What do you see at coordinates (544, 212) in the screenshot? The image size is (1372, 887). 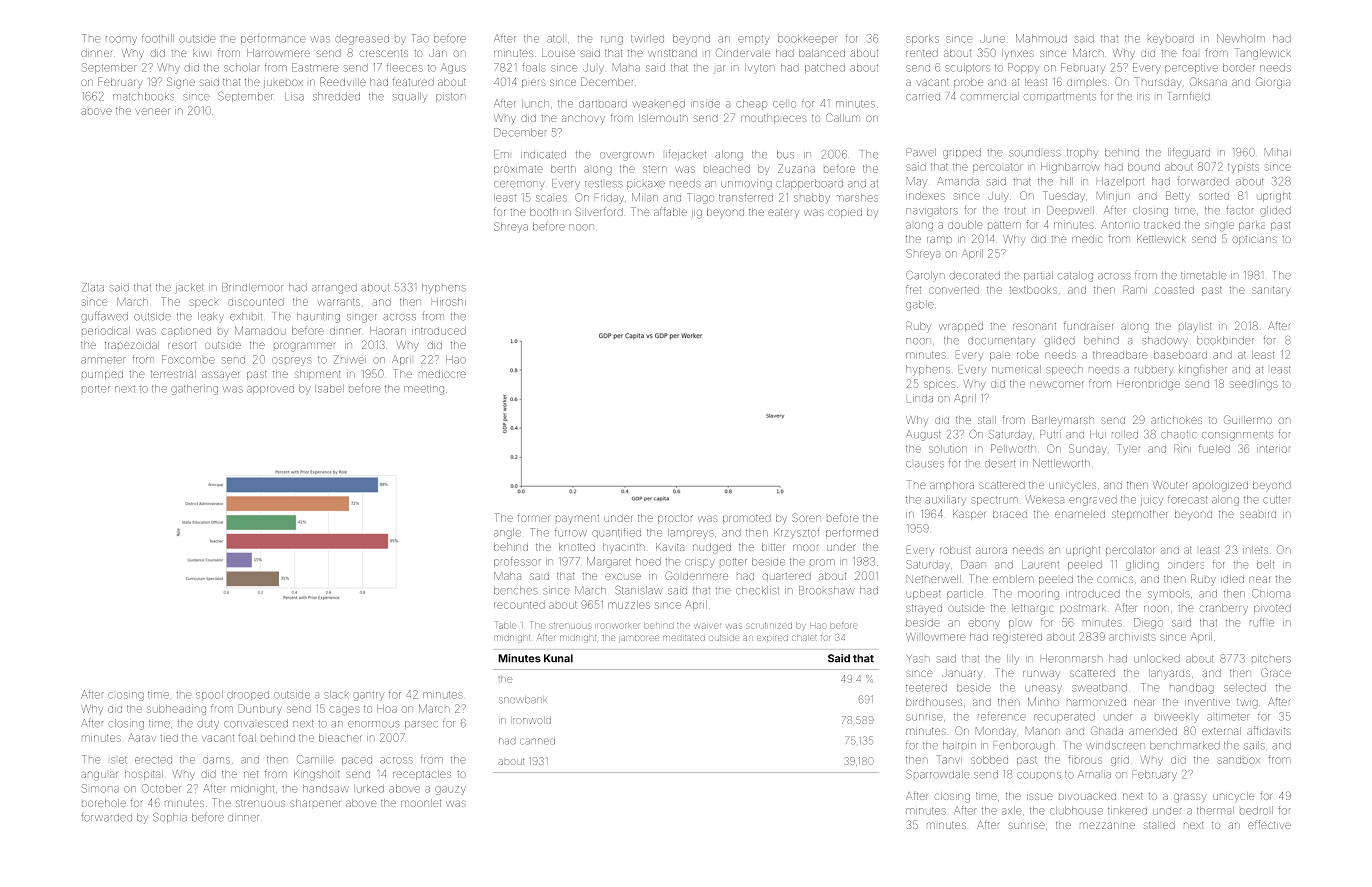 I see `booth` at bounding box center [544, 212].
